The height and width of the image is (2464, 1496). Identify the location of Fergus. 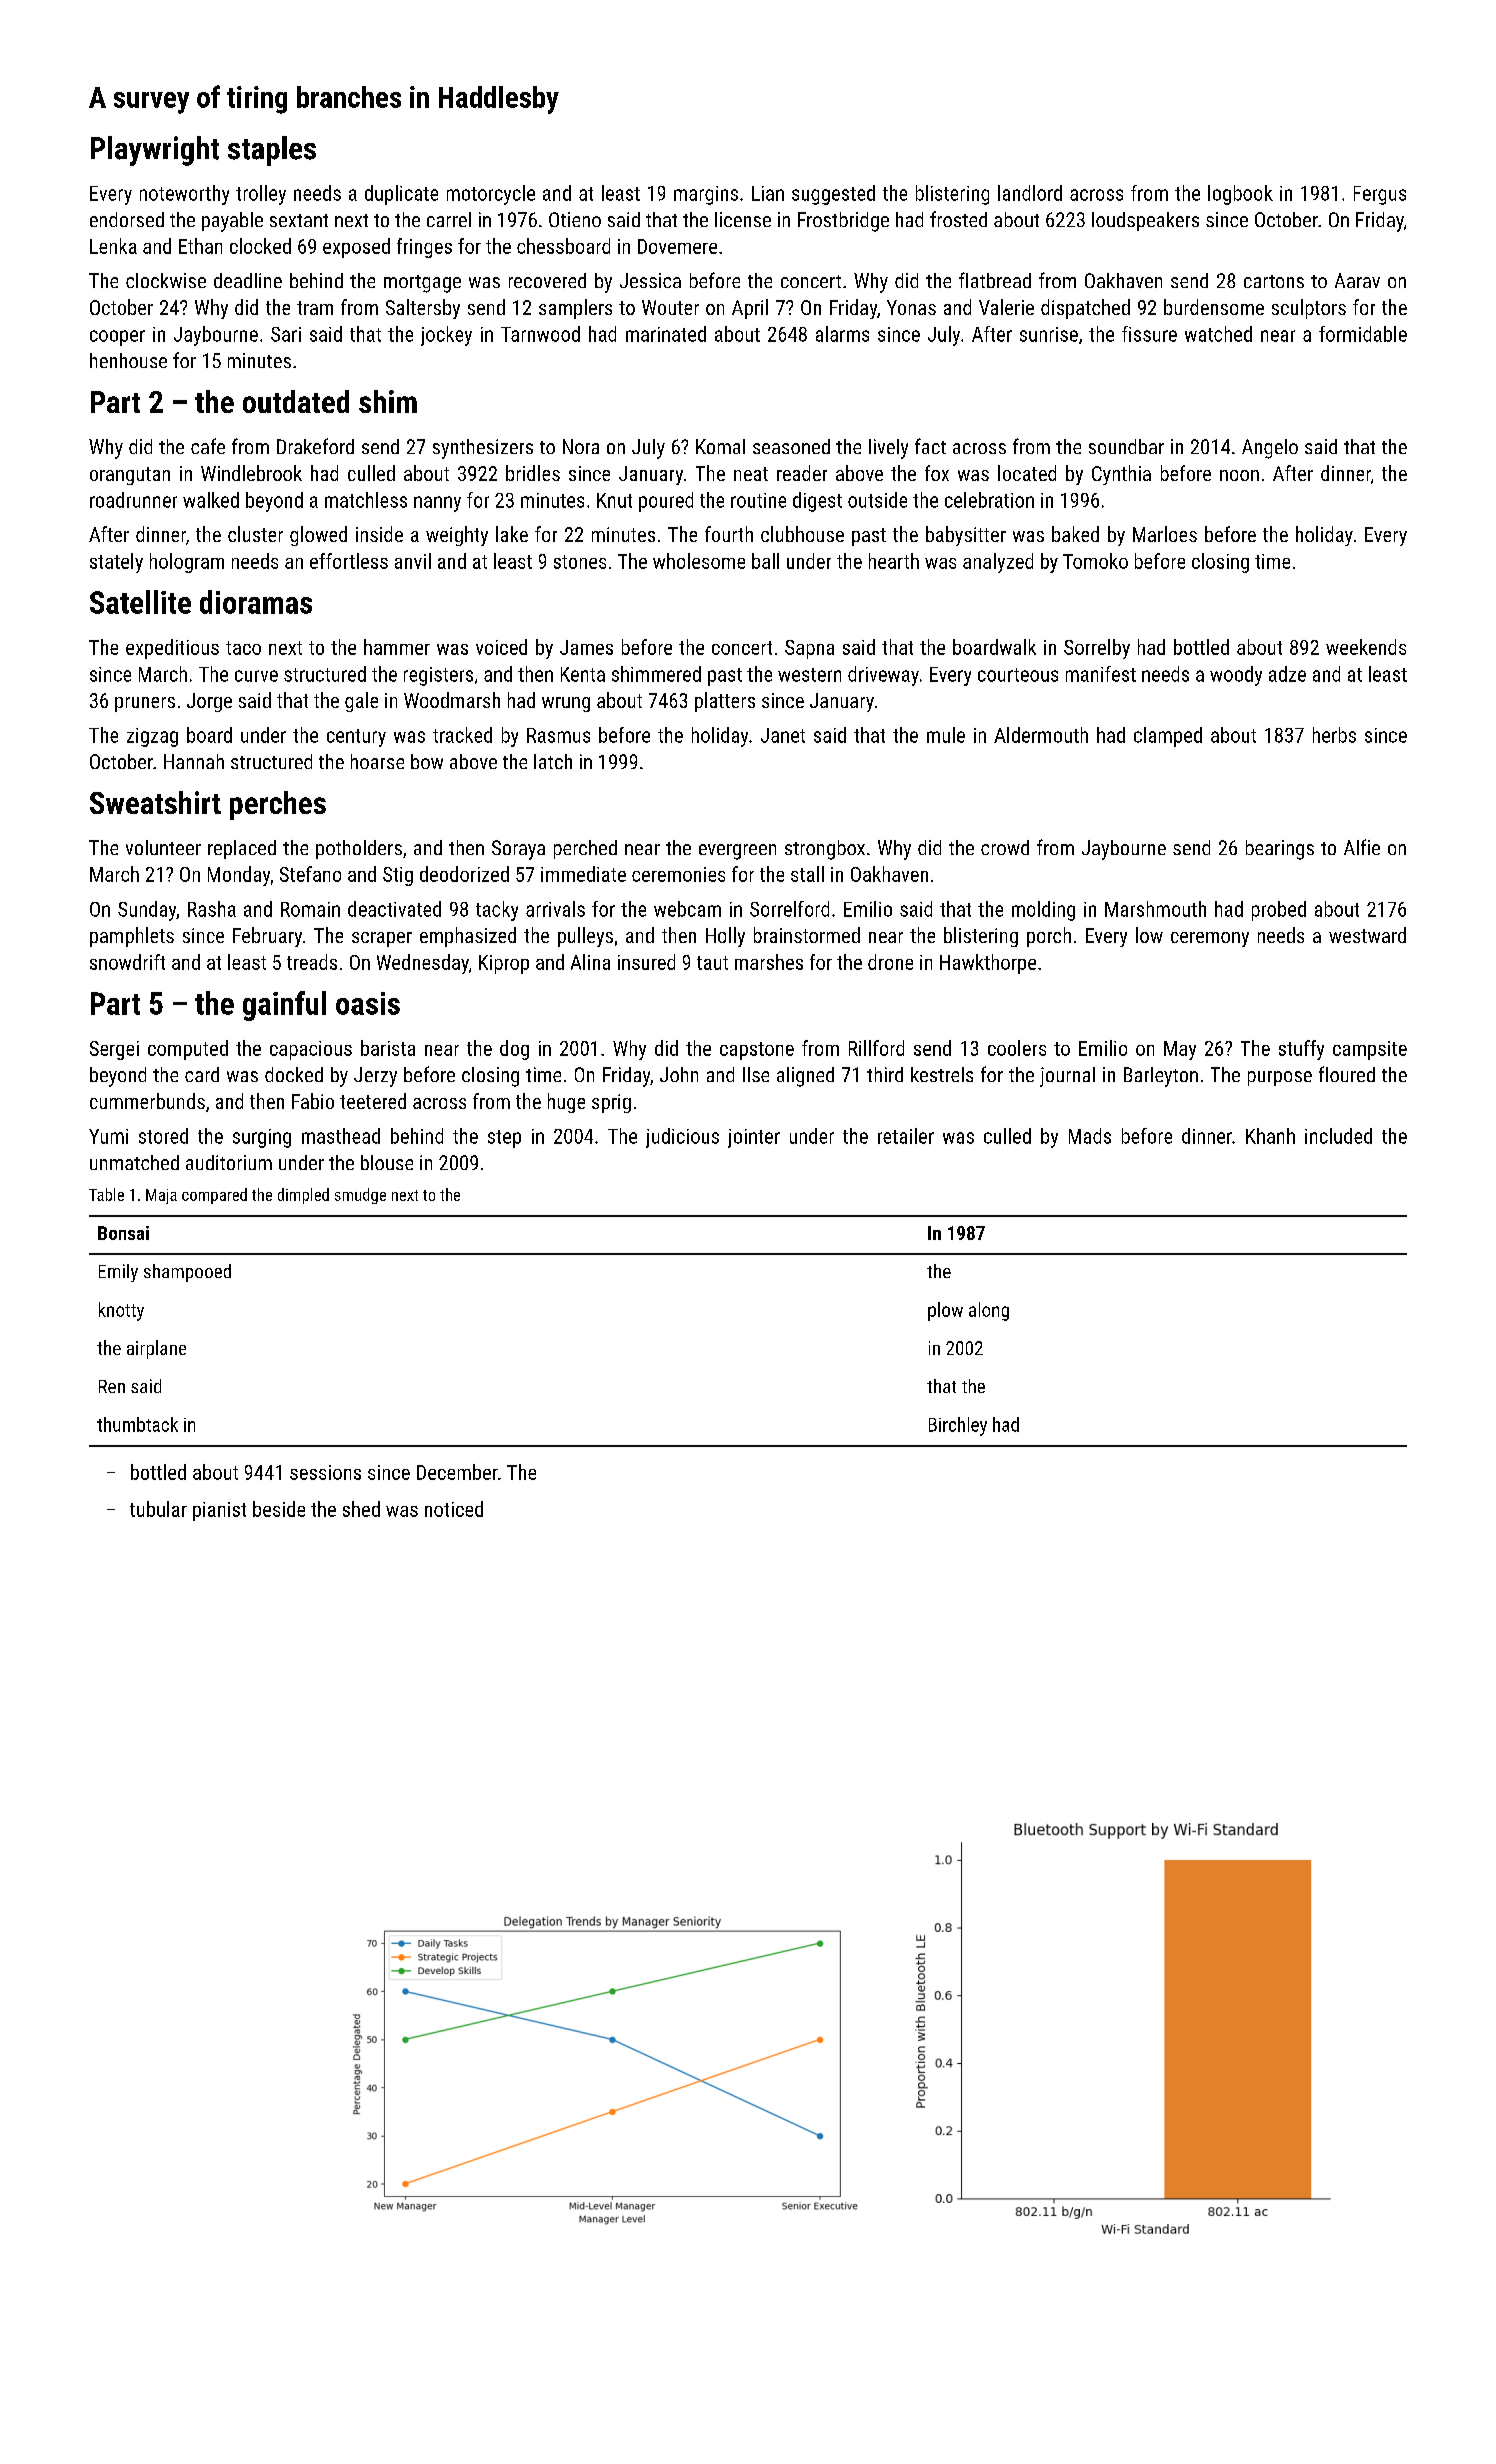
(1380, 195).
